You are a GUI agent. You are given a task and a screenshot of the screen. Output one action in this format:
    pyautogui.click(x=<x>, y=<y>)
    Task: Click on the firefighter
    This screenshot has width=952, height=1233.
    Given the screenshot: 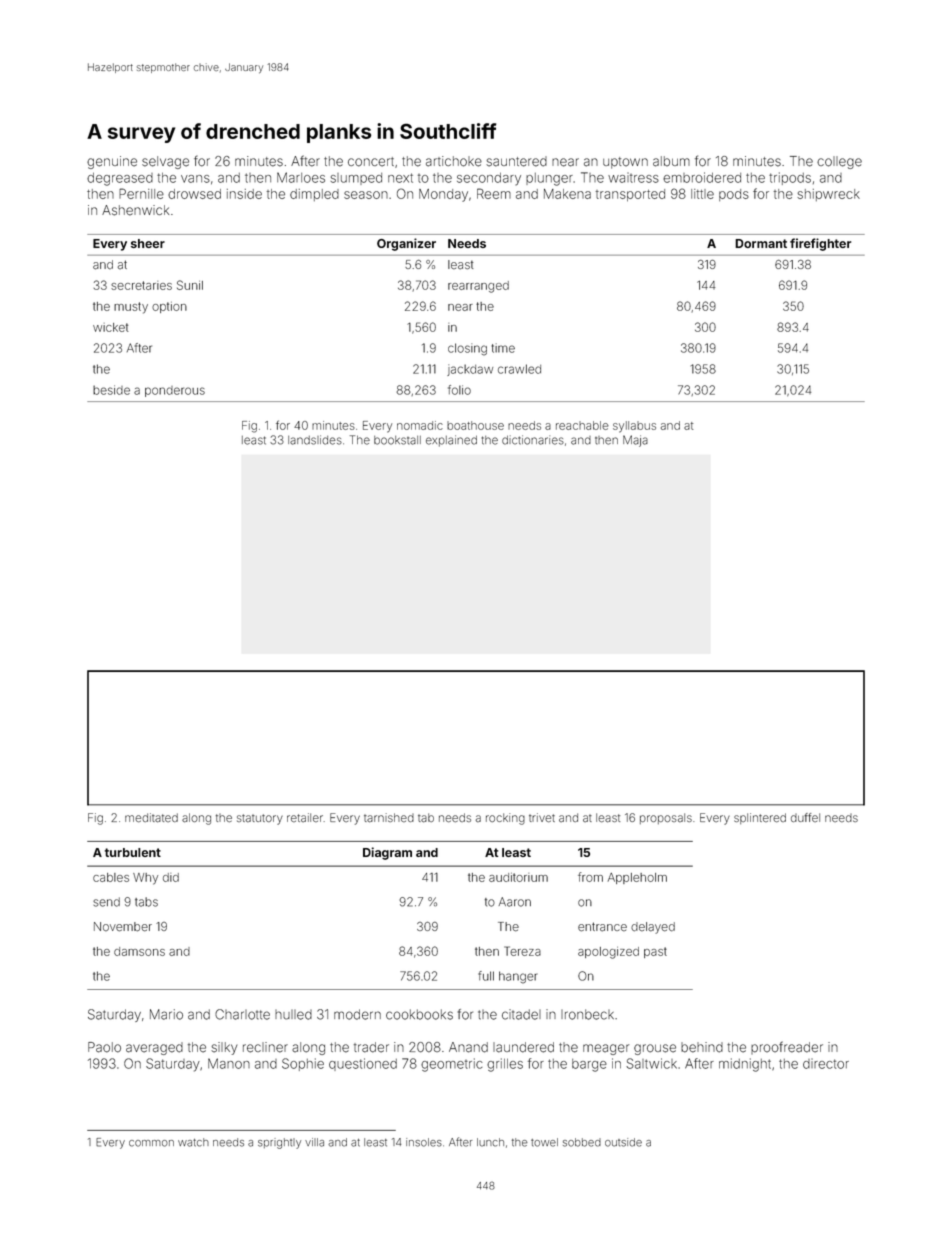 What is the action you would take?
    pyautogui.click(x=820, y=244)
